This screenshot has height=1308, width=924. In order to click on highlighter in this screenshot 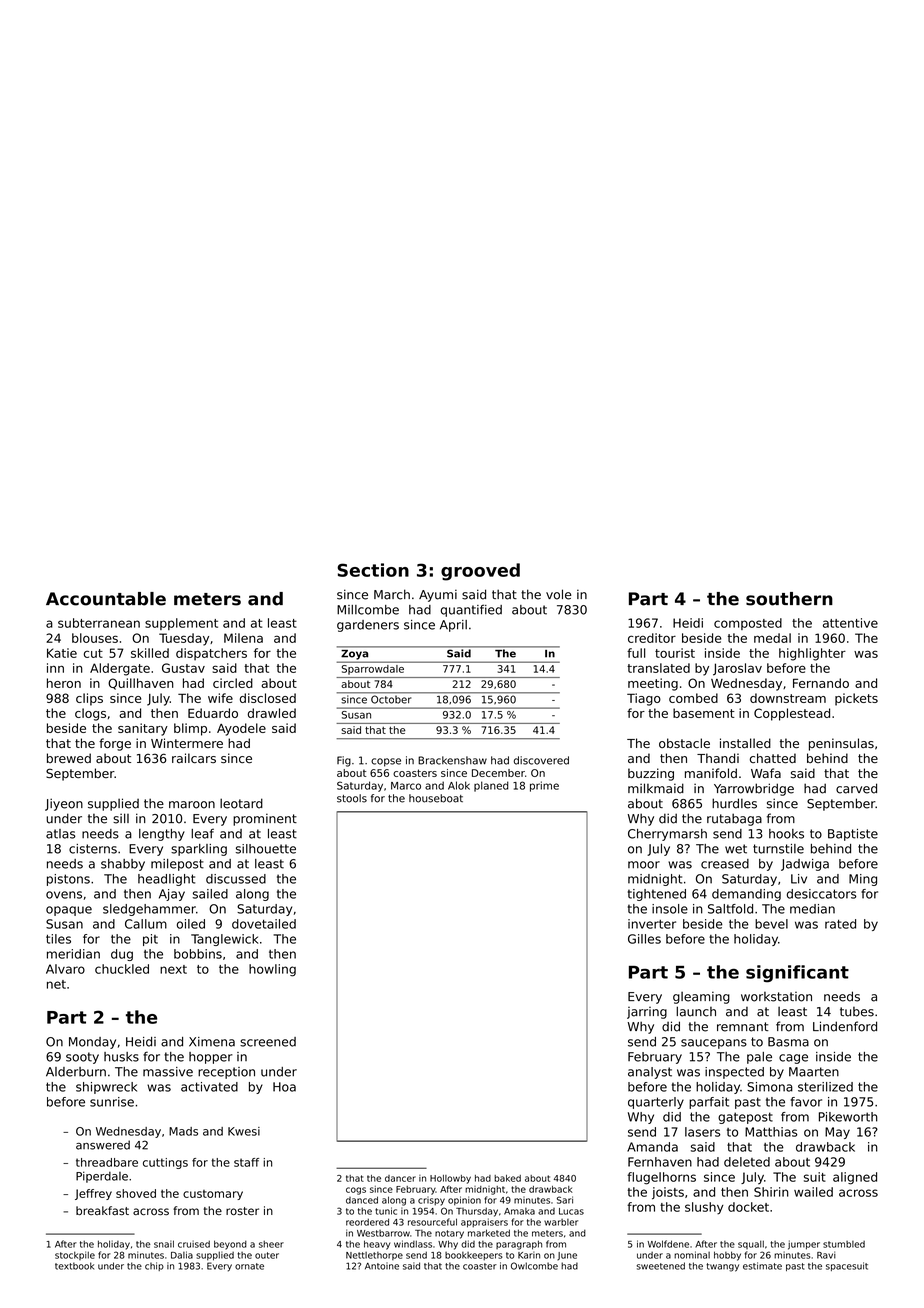, I will do `click(812, 654)`.
